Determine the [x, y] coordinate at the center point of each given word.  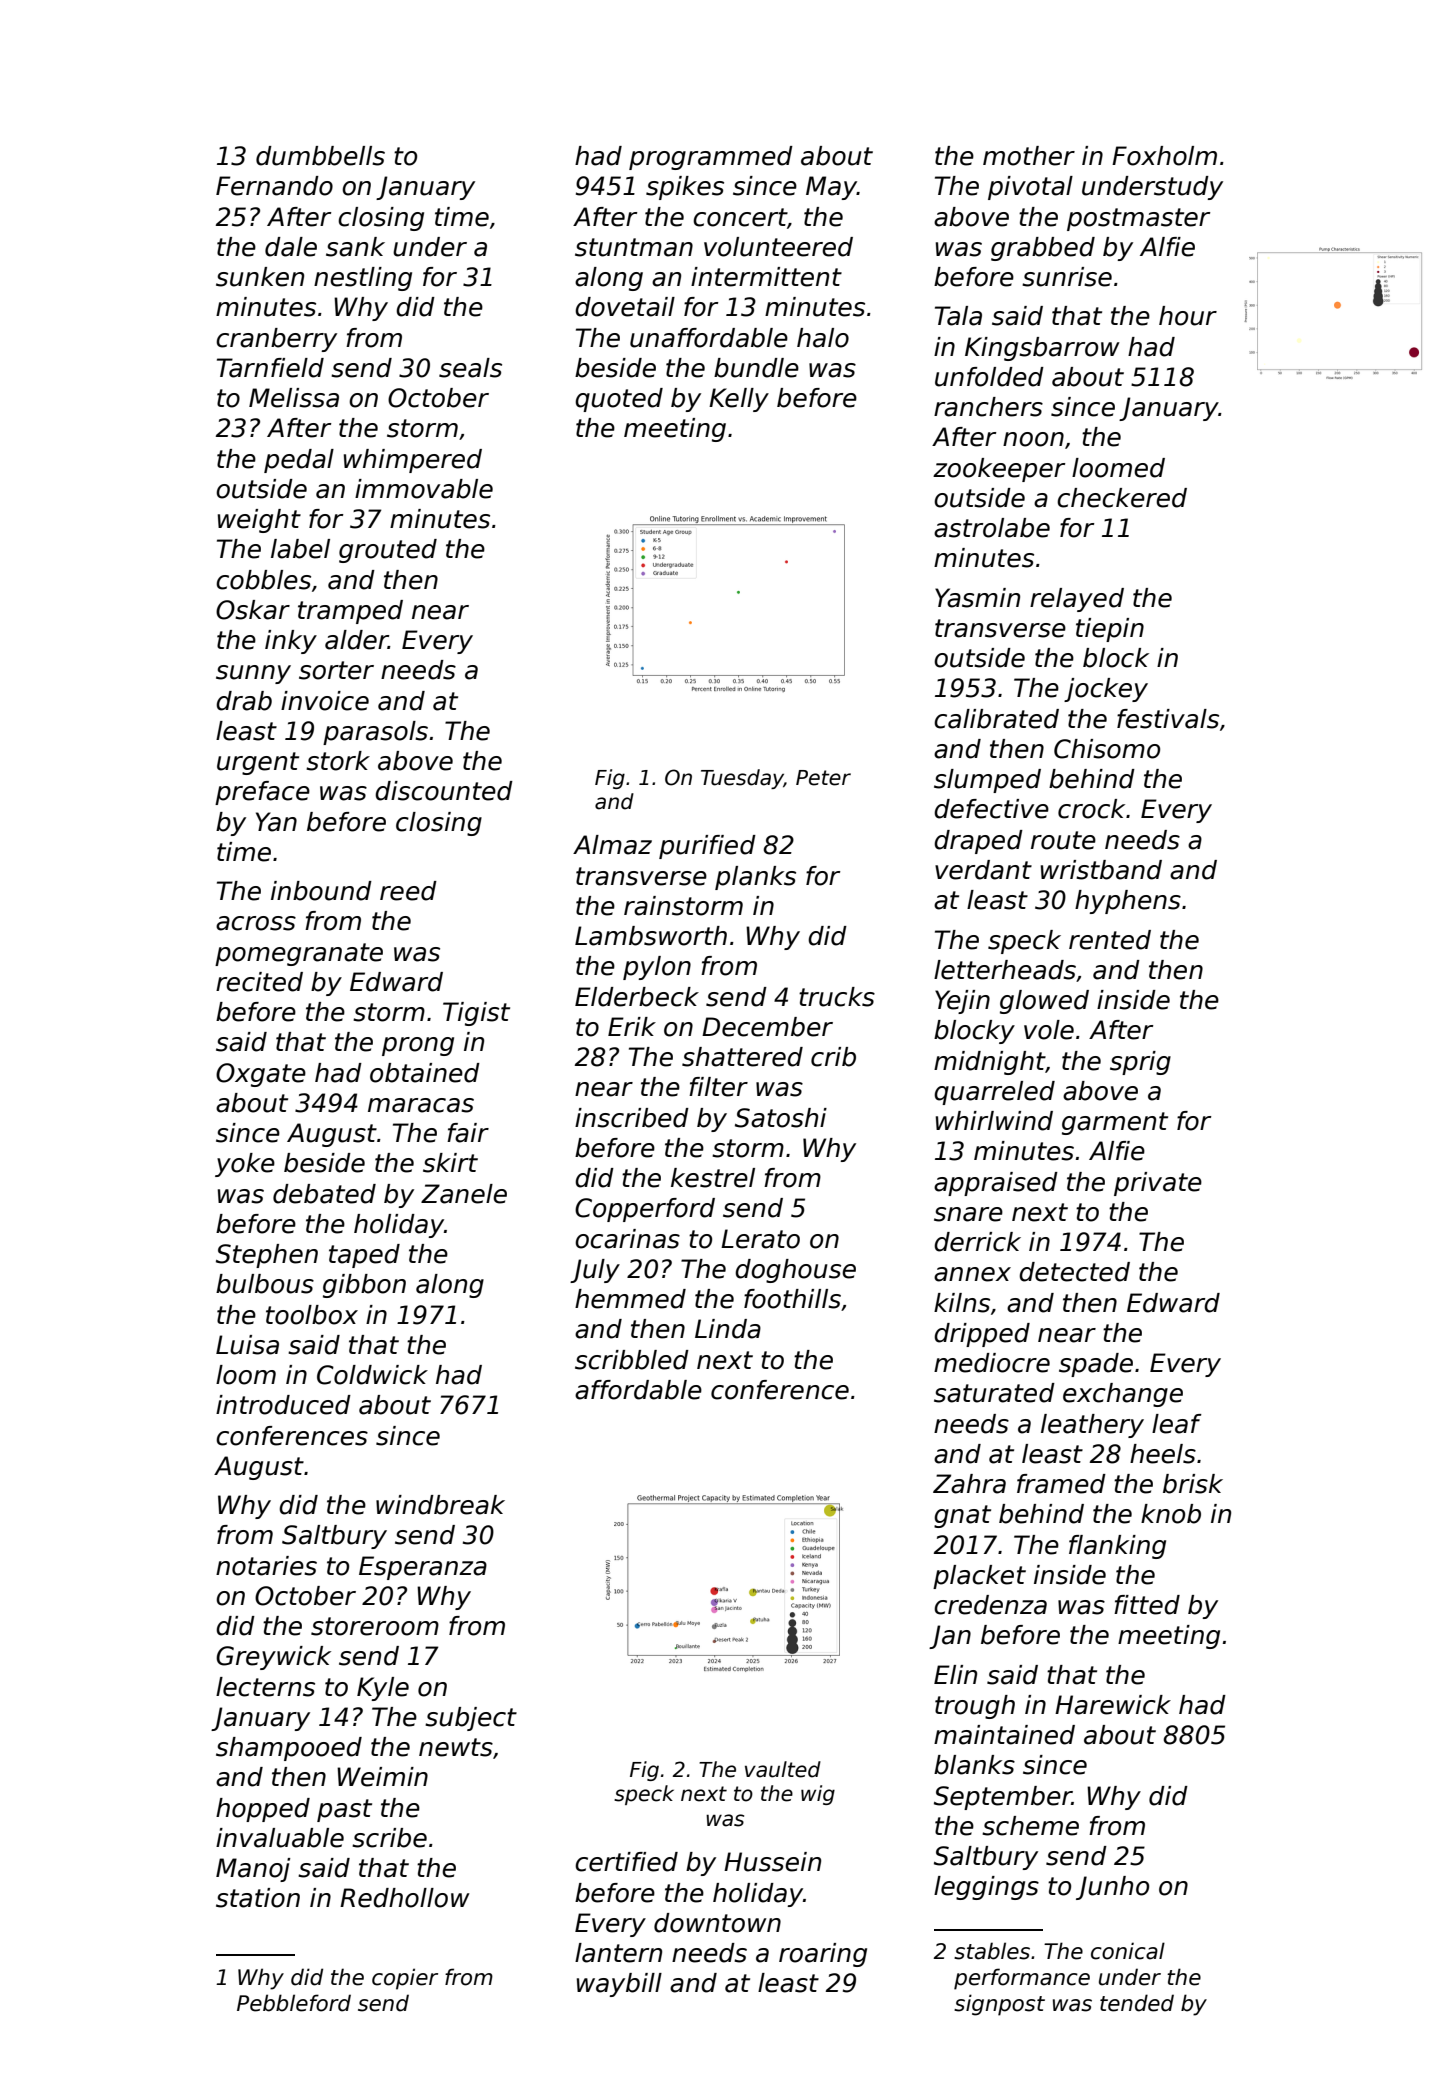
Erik [632, 1026]
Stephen [267, 1256]
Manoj [253, 1870]
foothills [792, 1299]
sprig [1140, 1063]
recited [259, 982]
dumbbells [320, 156]
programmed [711, 158]
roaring [823, 1955]
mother [1029, 156]
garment [1115, 1123]
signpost [999, 2005]
